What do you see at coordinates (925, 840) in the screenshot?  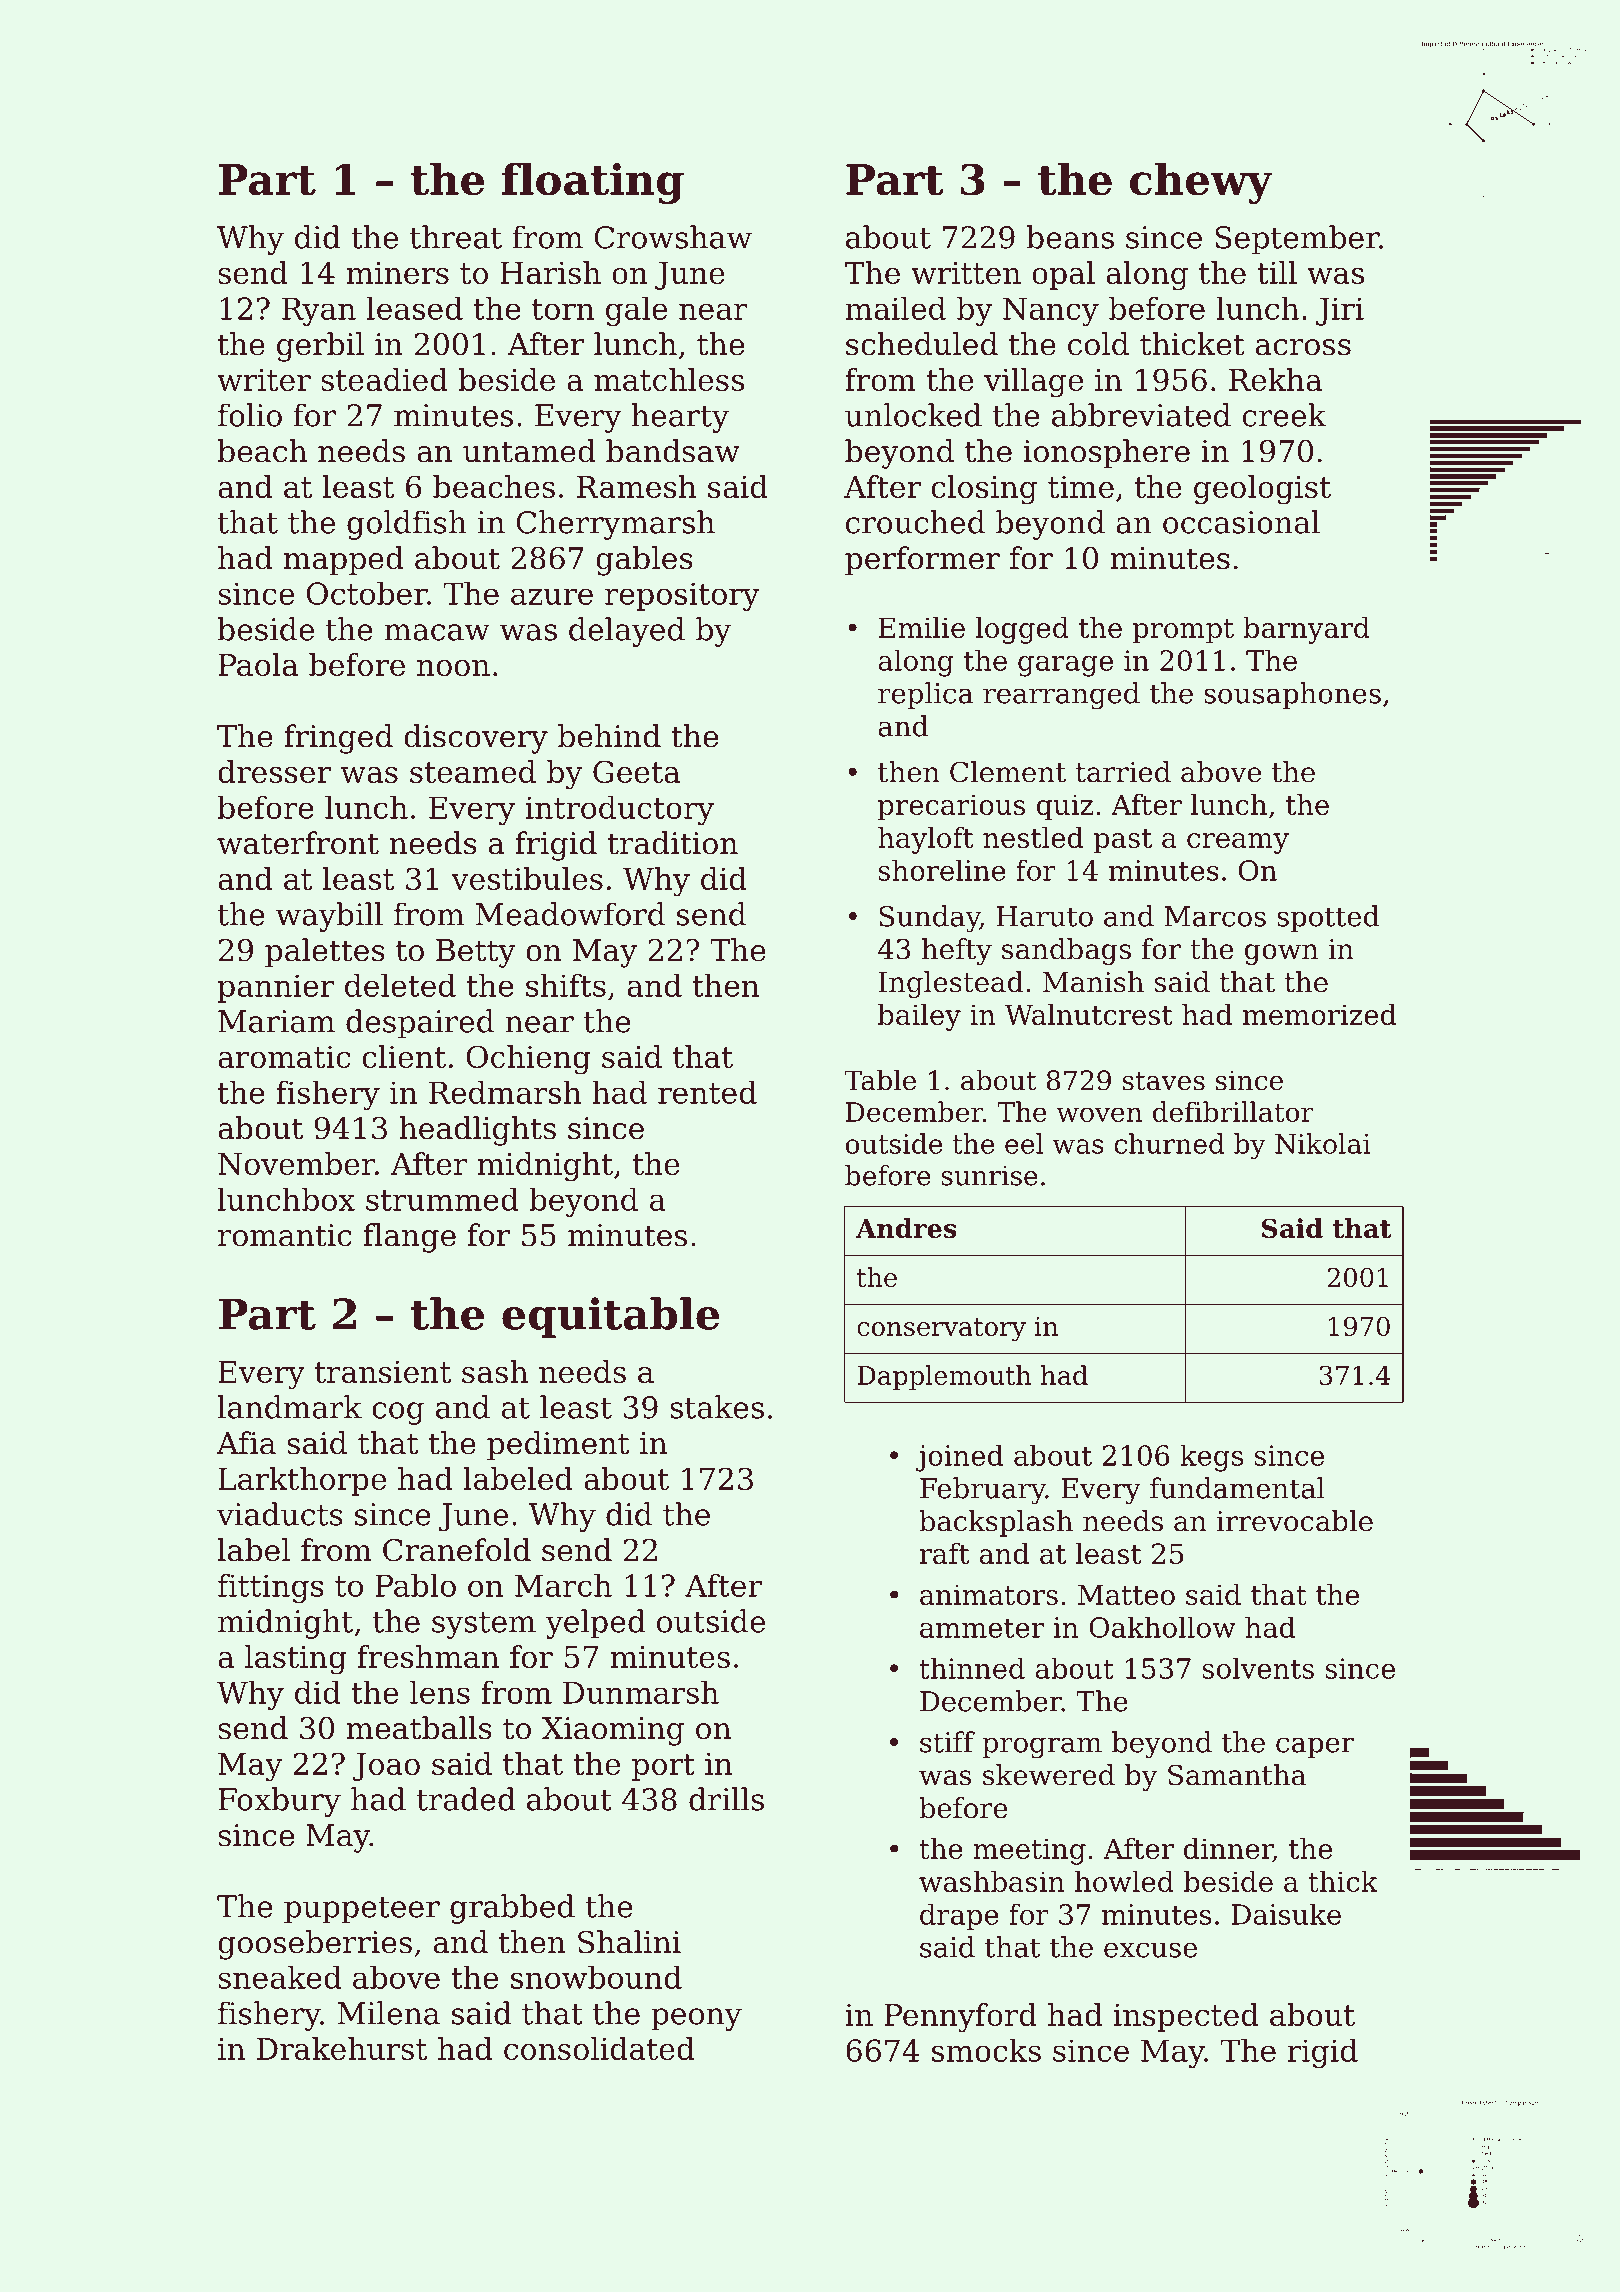 I see `hayloft` at bounding box center [925, 840].
